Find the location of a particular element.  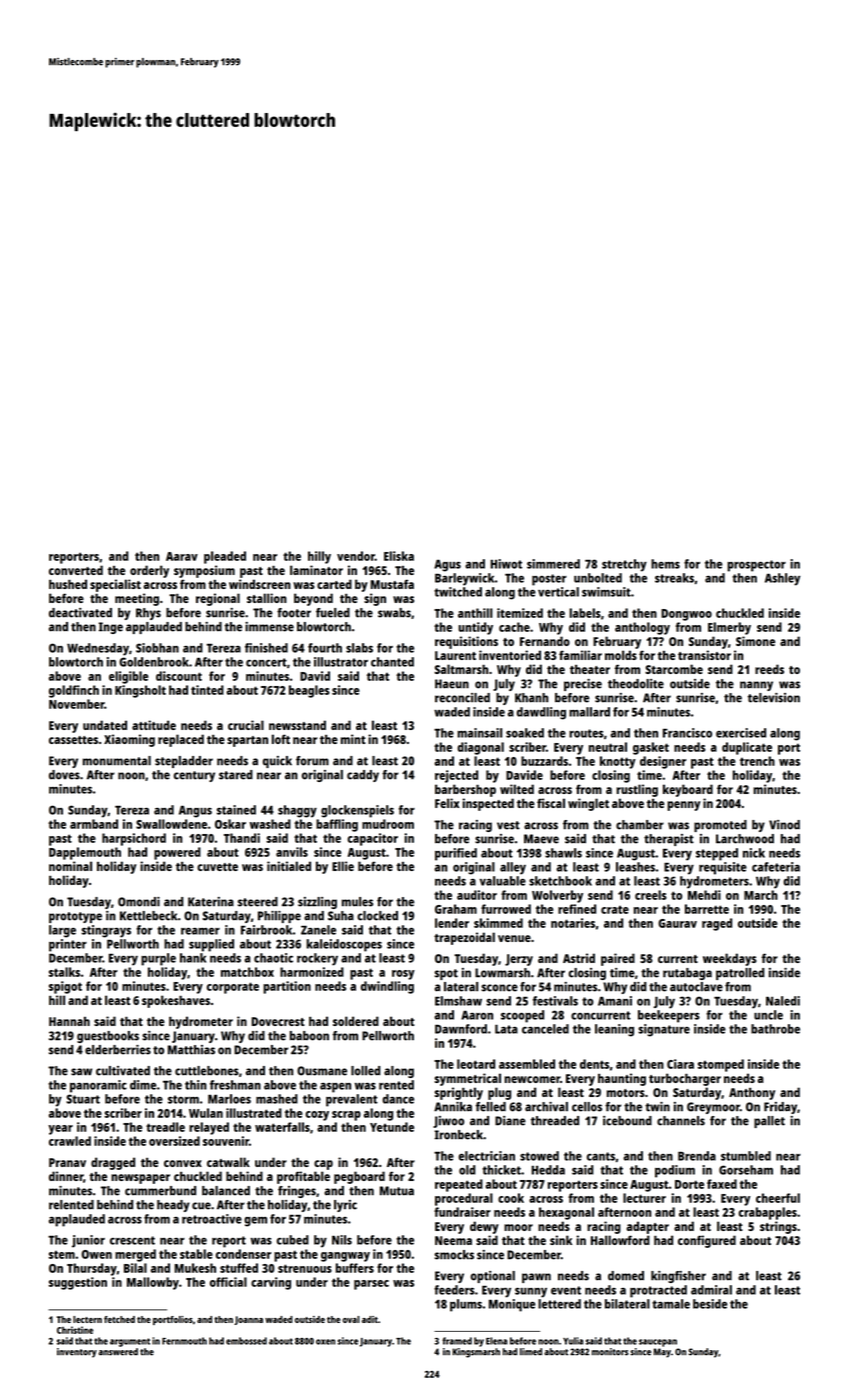

limed is located at coordinates (531, 1352).
